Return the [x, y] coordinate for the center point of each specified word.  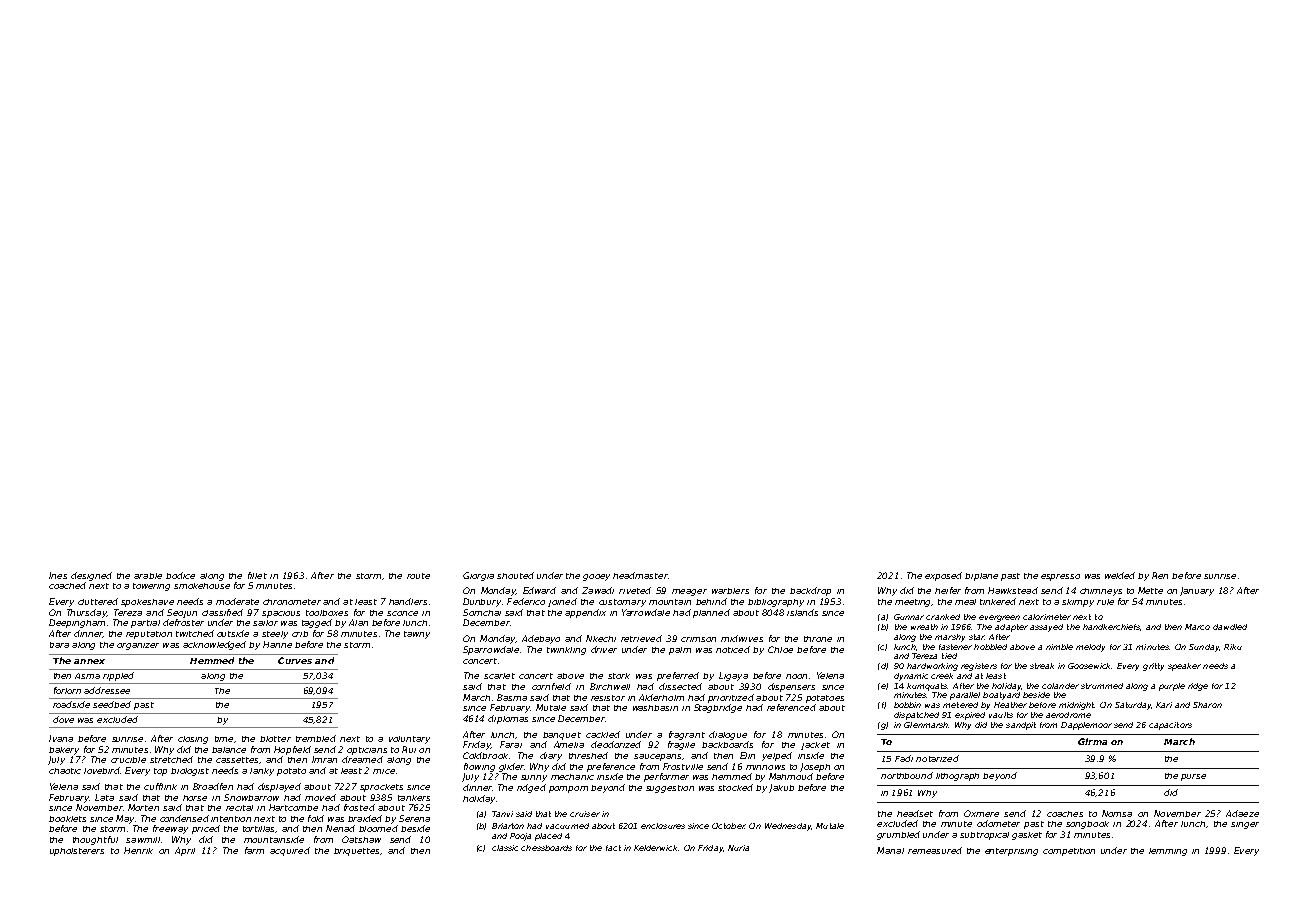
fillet [257, 575]
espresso [1060, 577]
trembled [316, 738]
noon [796, 676]
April [185, 851]
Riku [1233, 647]
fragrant [687, 735]
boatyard [1001, 696]
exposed [943, 576]
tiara [59, 645]
